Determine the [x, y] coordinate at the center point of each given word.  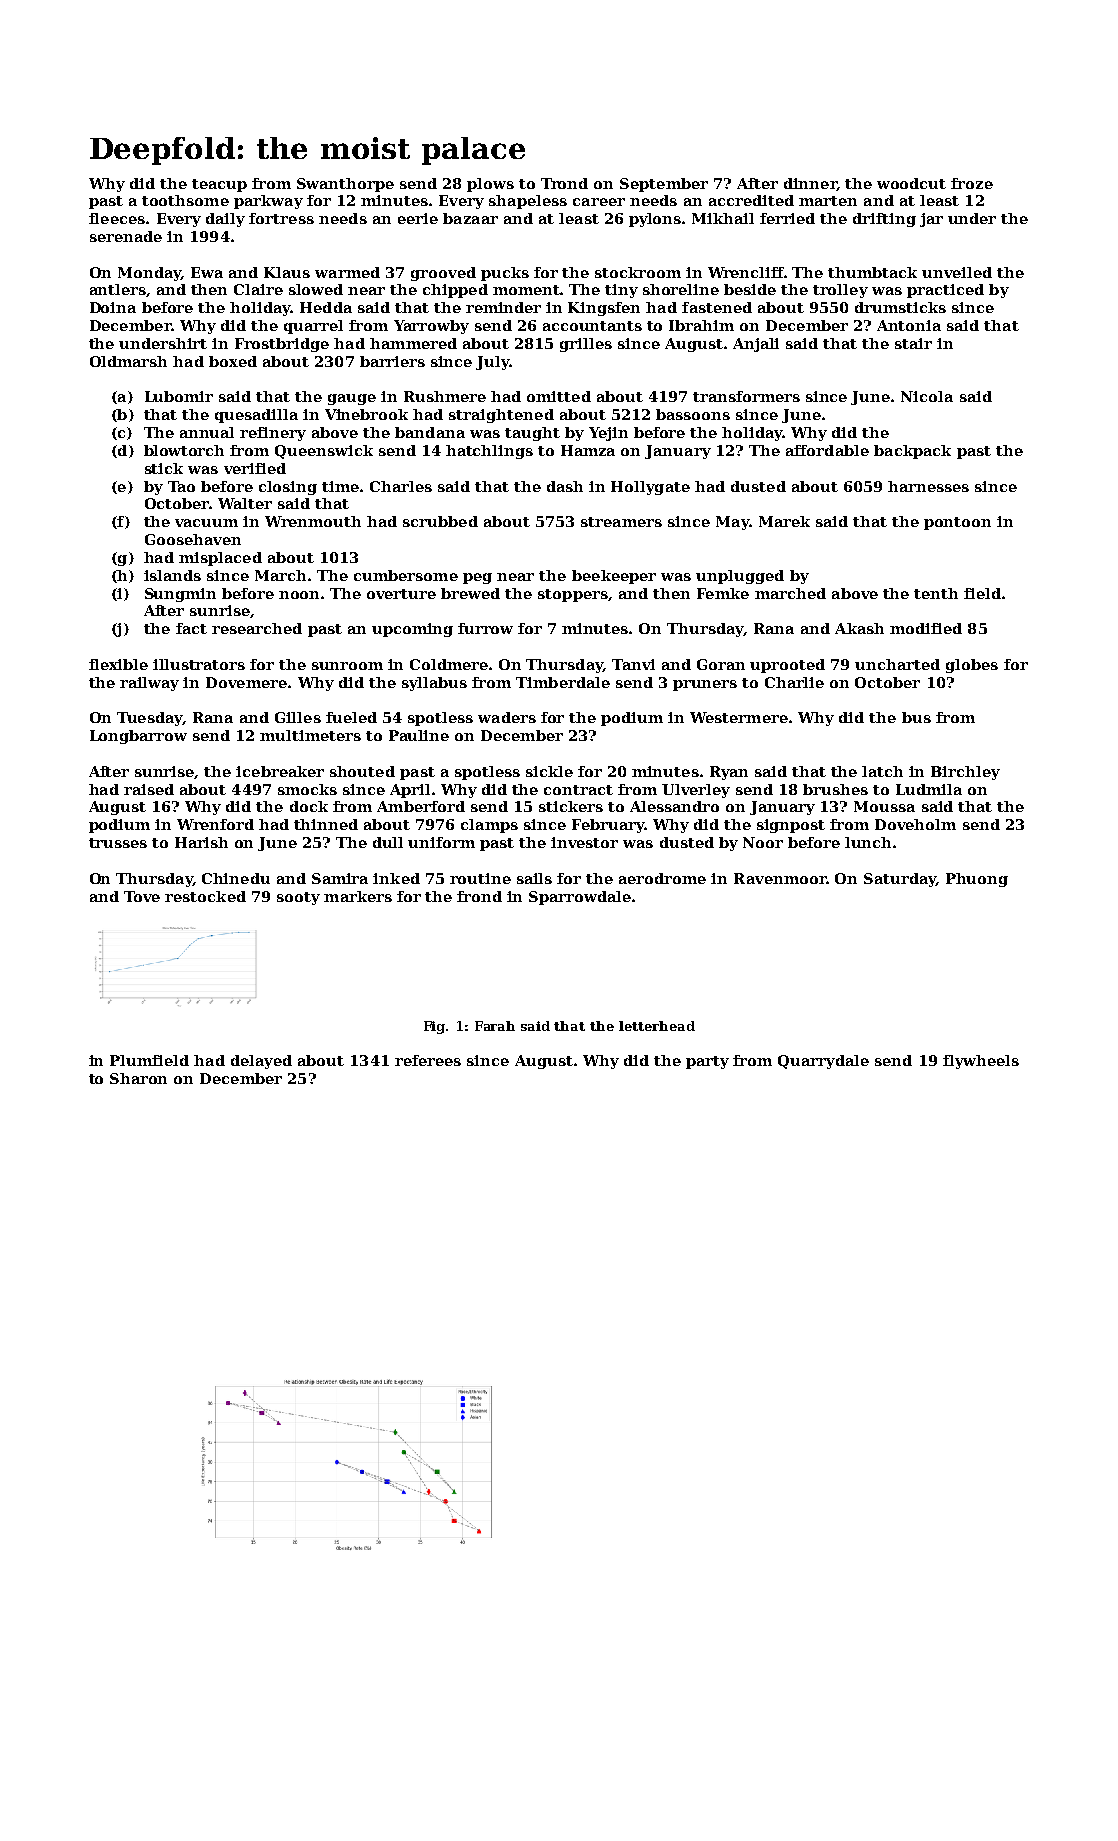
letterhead [657, 1026]
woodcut [911, 183]
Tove [142, 896]
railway [149, 684]
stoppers [573, 595]
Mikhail [723, 218]
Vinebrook [366, 414]
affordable [827, 450]
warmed [347, 272]
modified [926, 628]
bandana [430, 432]
